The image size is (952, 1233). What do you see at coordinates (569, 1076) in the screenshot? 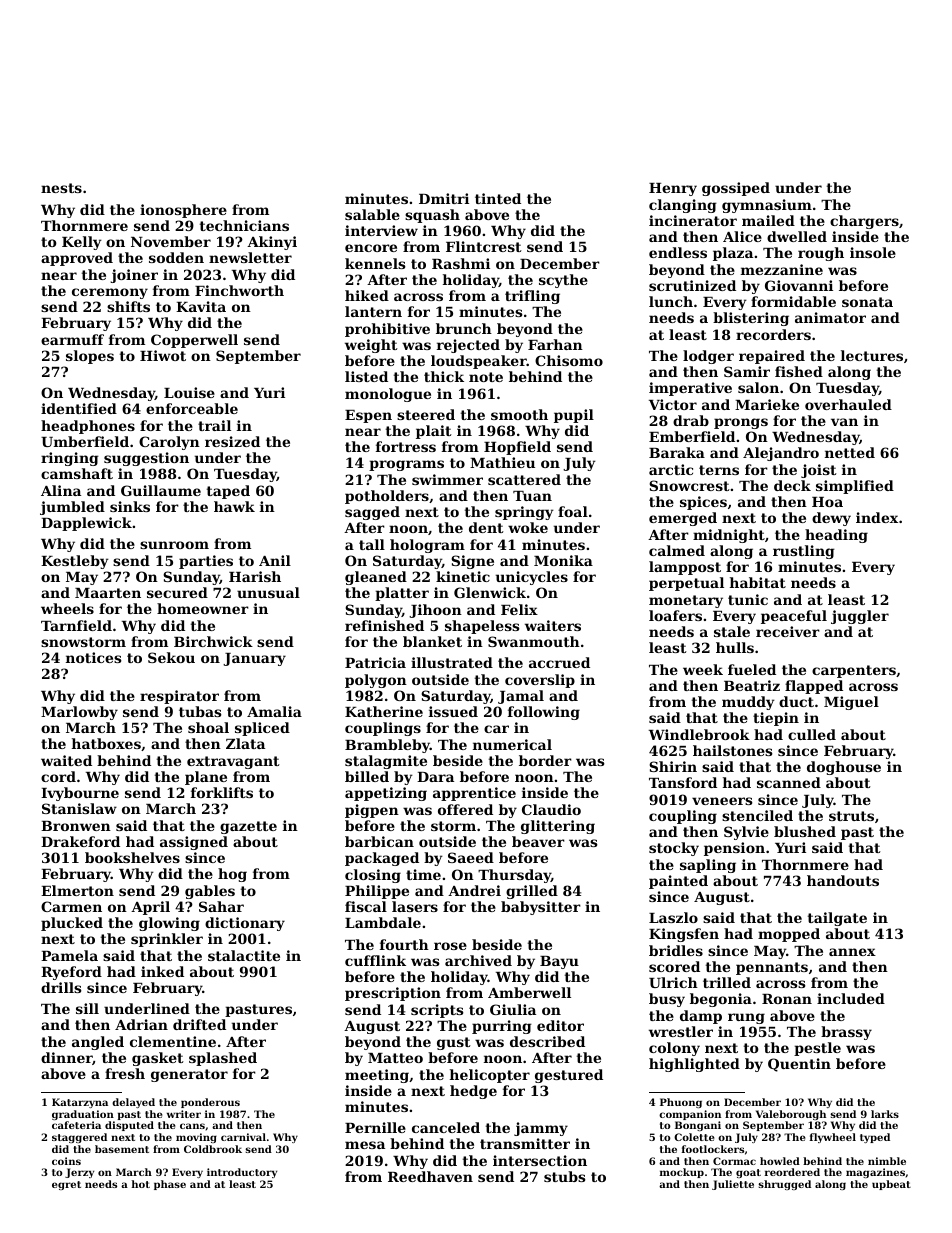
I see `gestured` at bounding box center [569, 1076].
